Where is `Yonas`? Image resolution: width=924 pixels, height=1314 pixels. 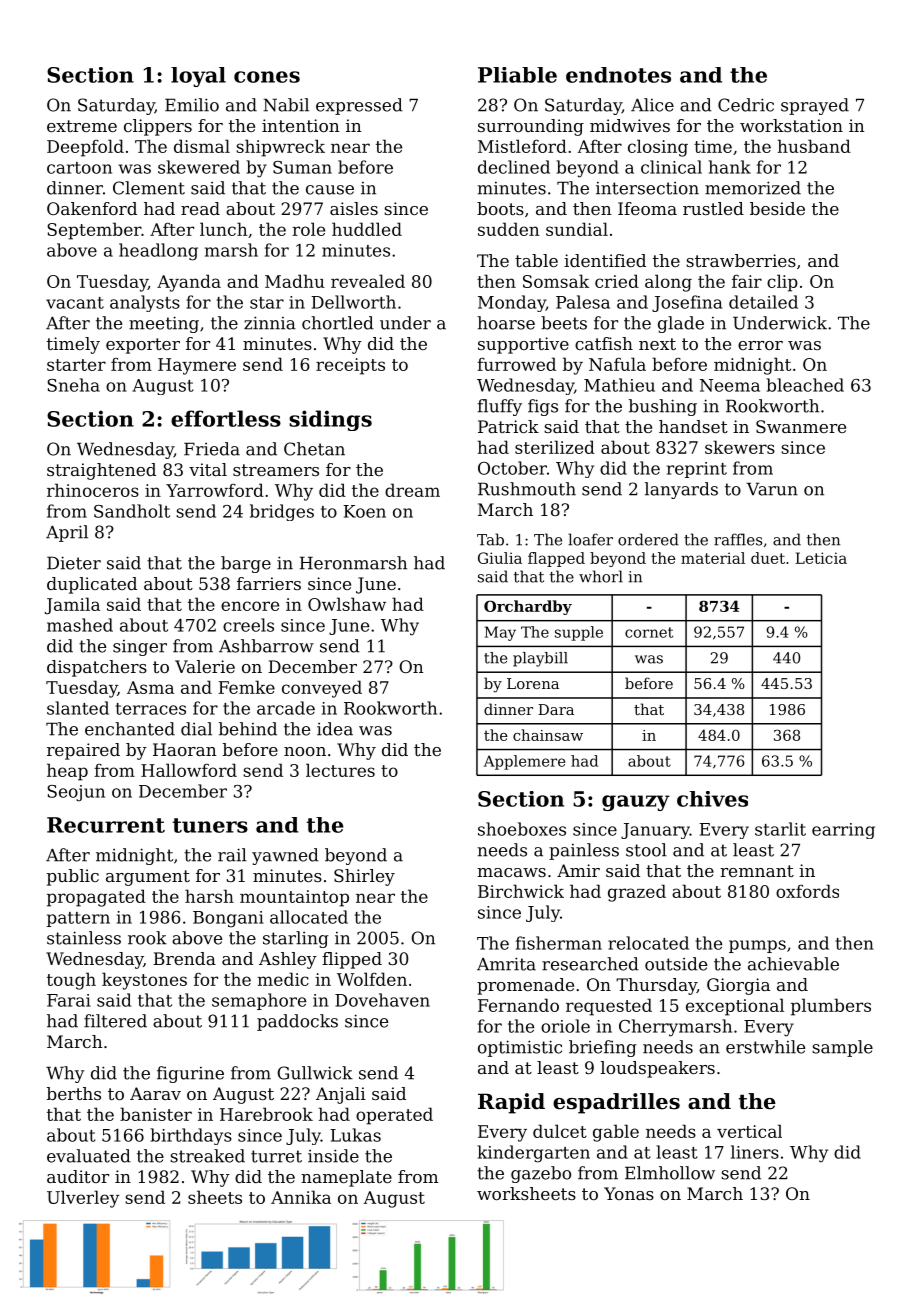
Yonas is located at coordinates (629, 1193).
